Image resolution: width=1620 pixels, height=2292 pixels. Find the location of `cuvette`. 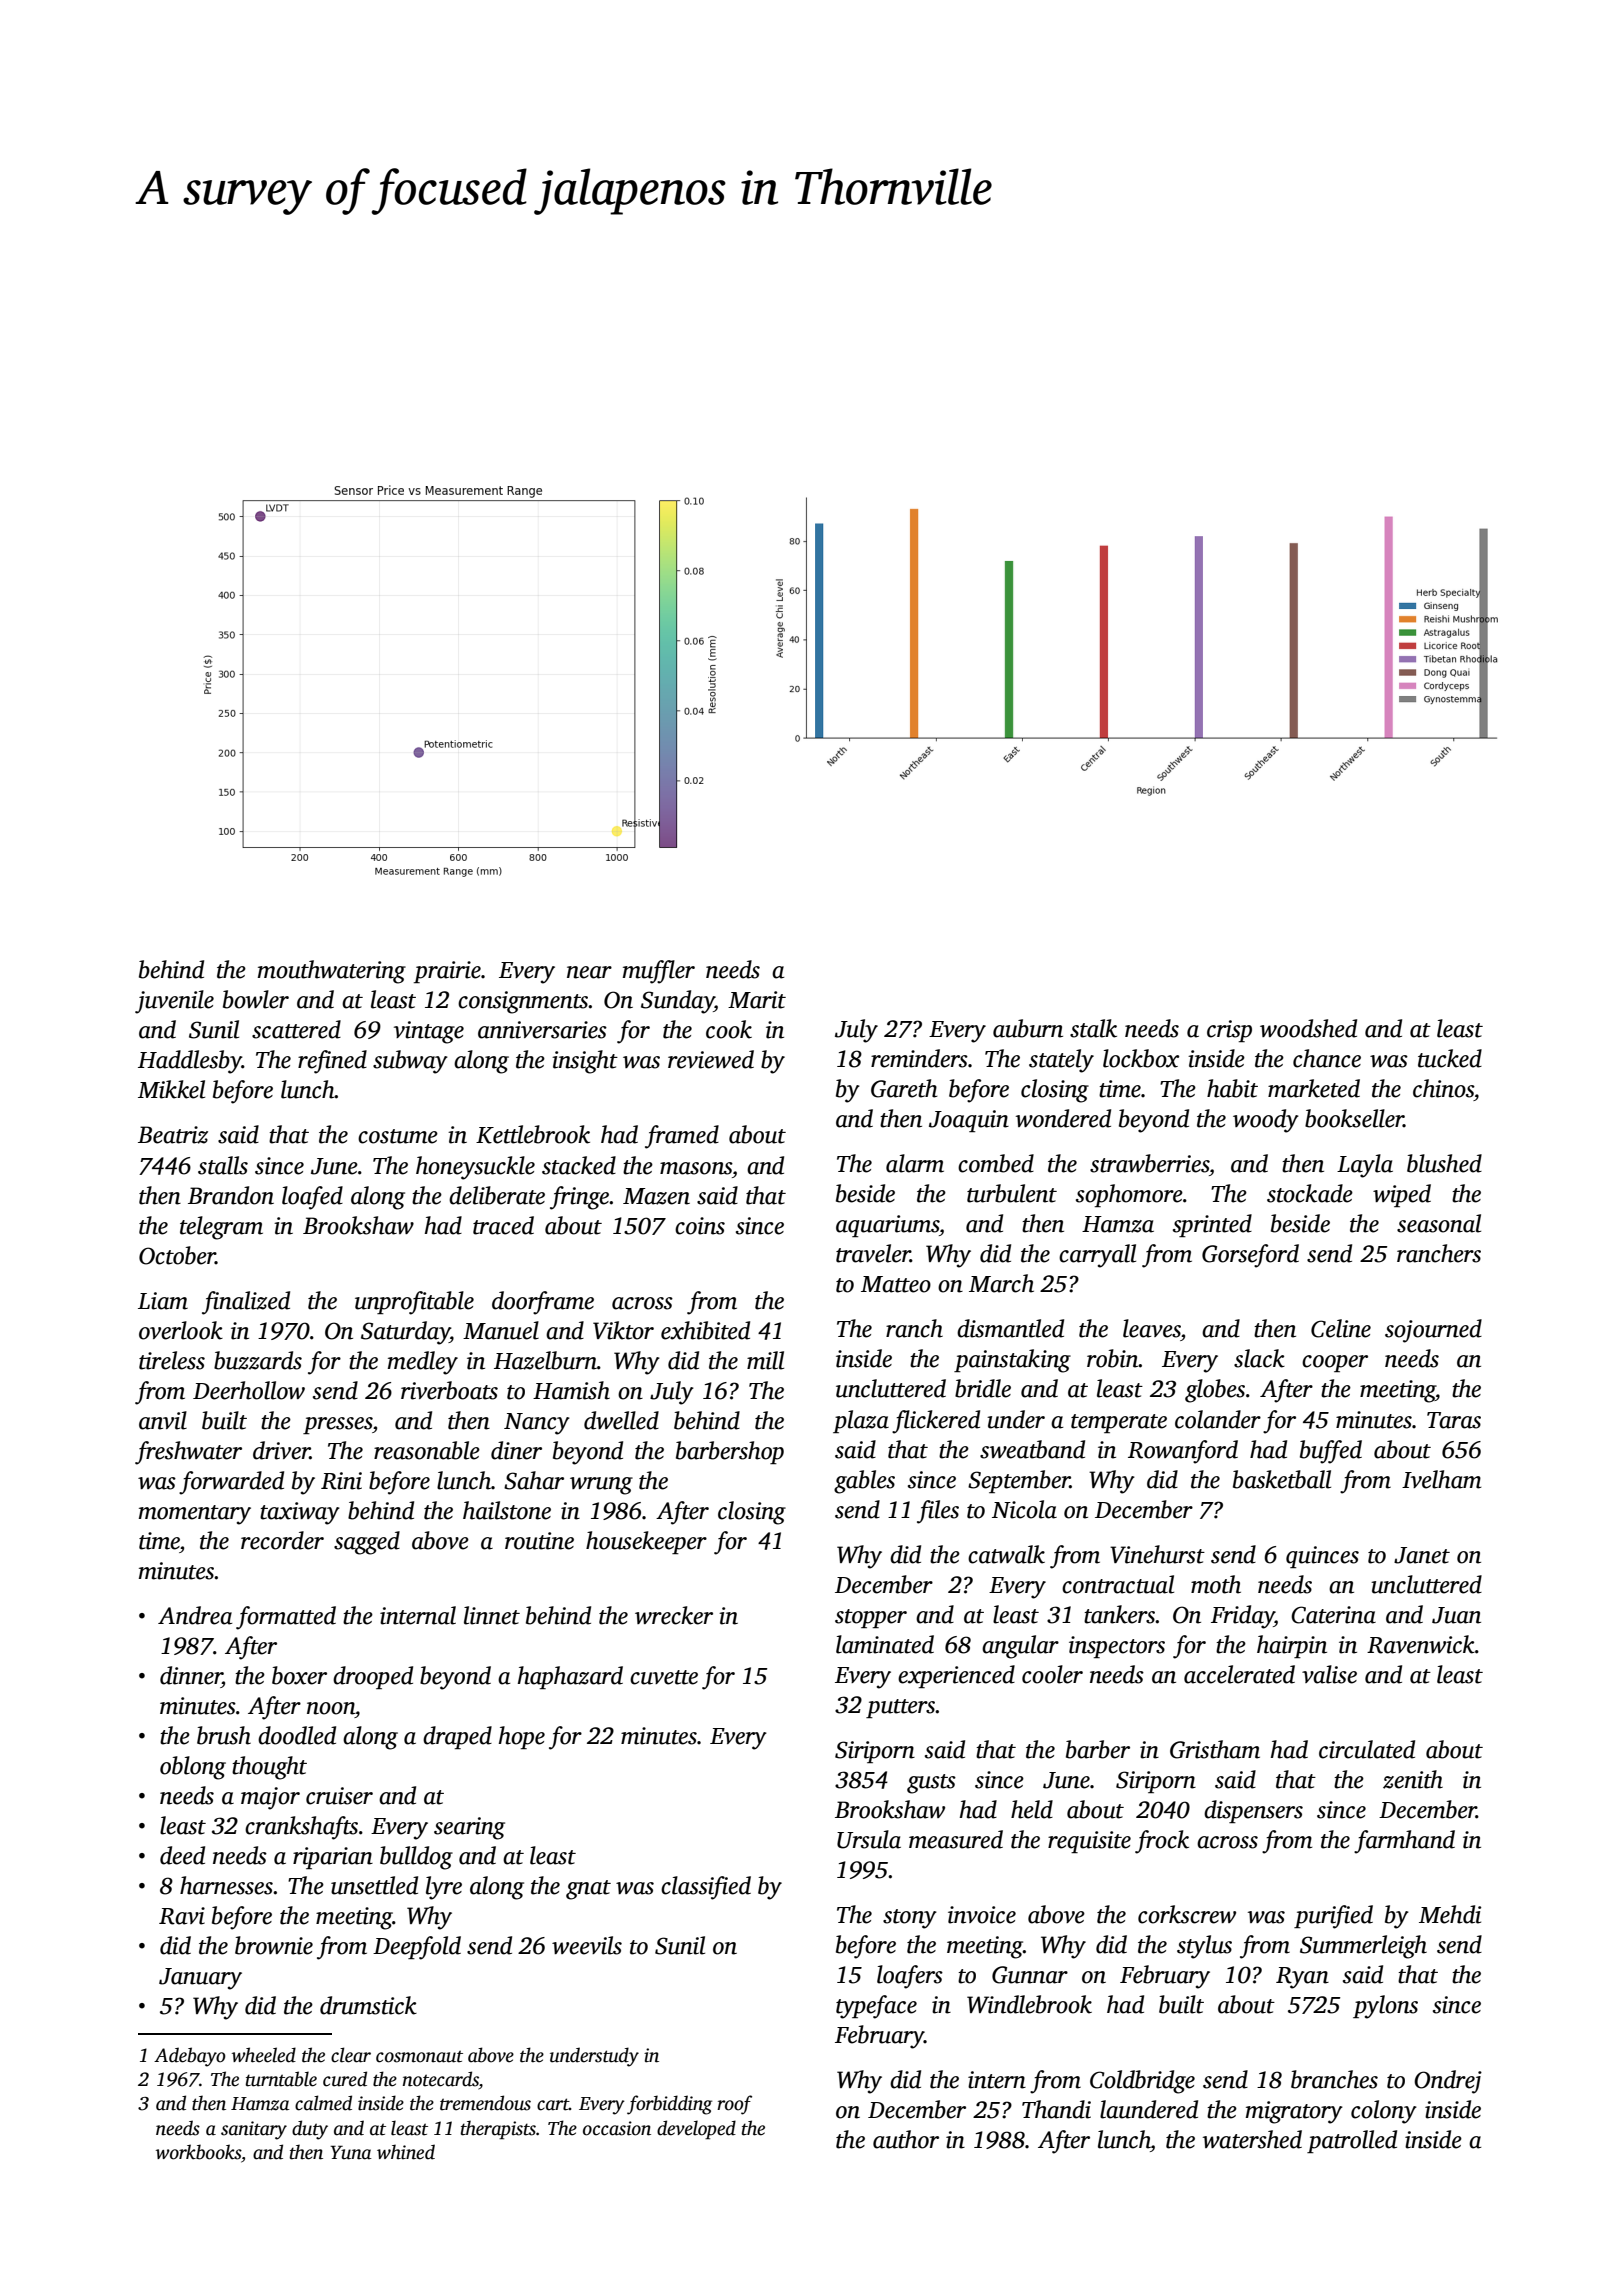

cuvette is located at coordinates (664, 1677).
